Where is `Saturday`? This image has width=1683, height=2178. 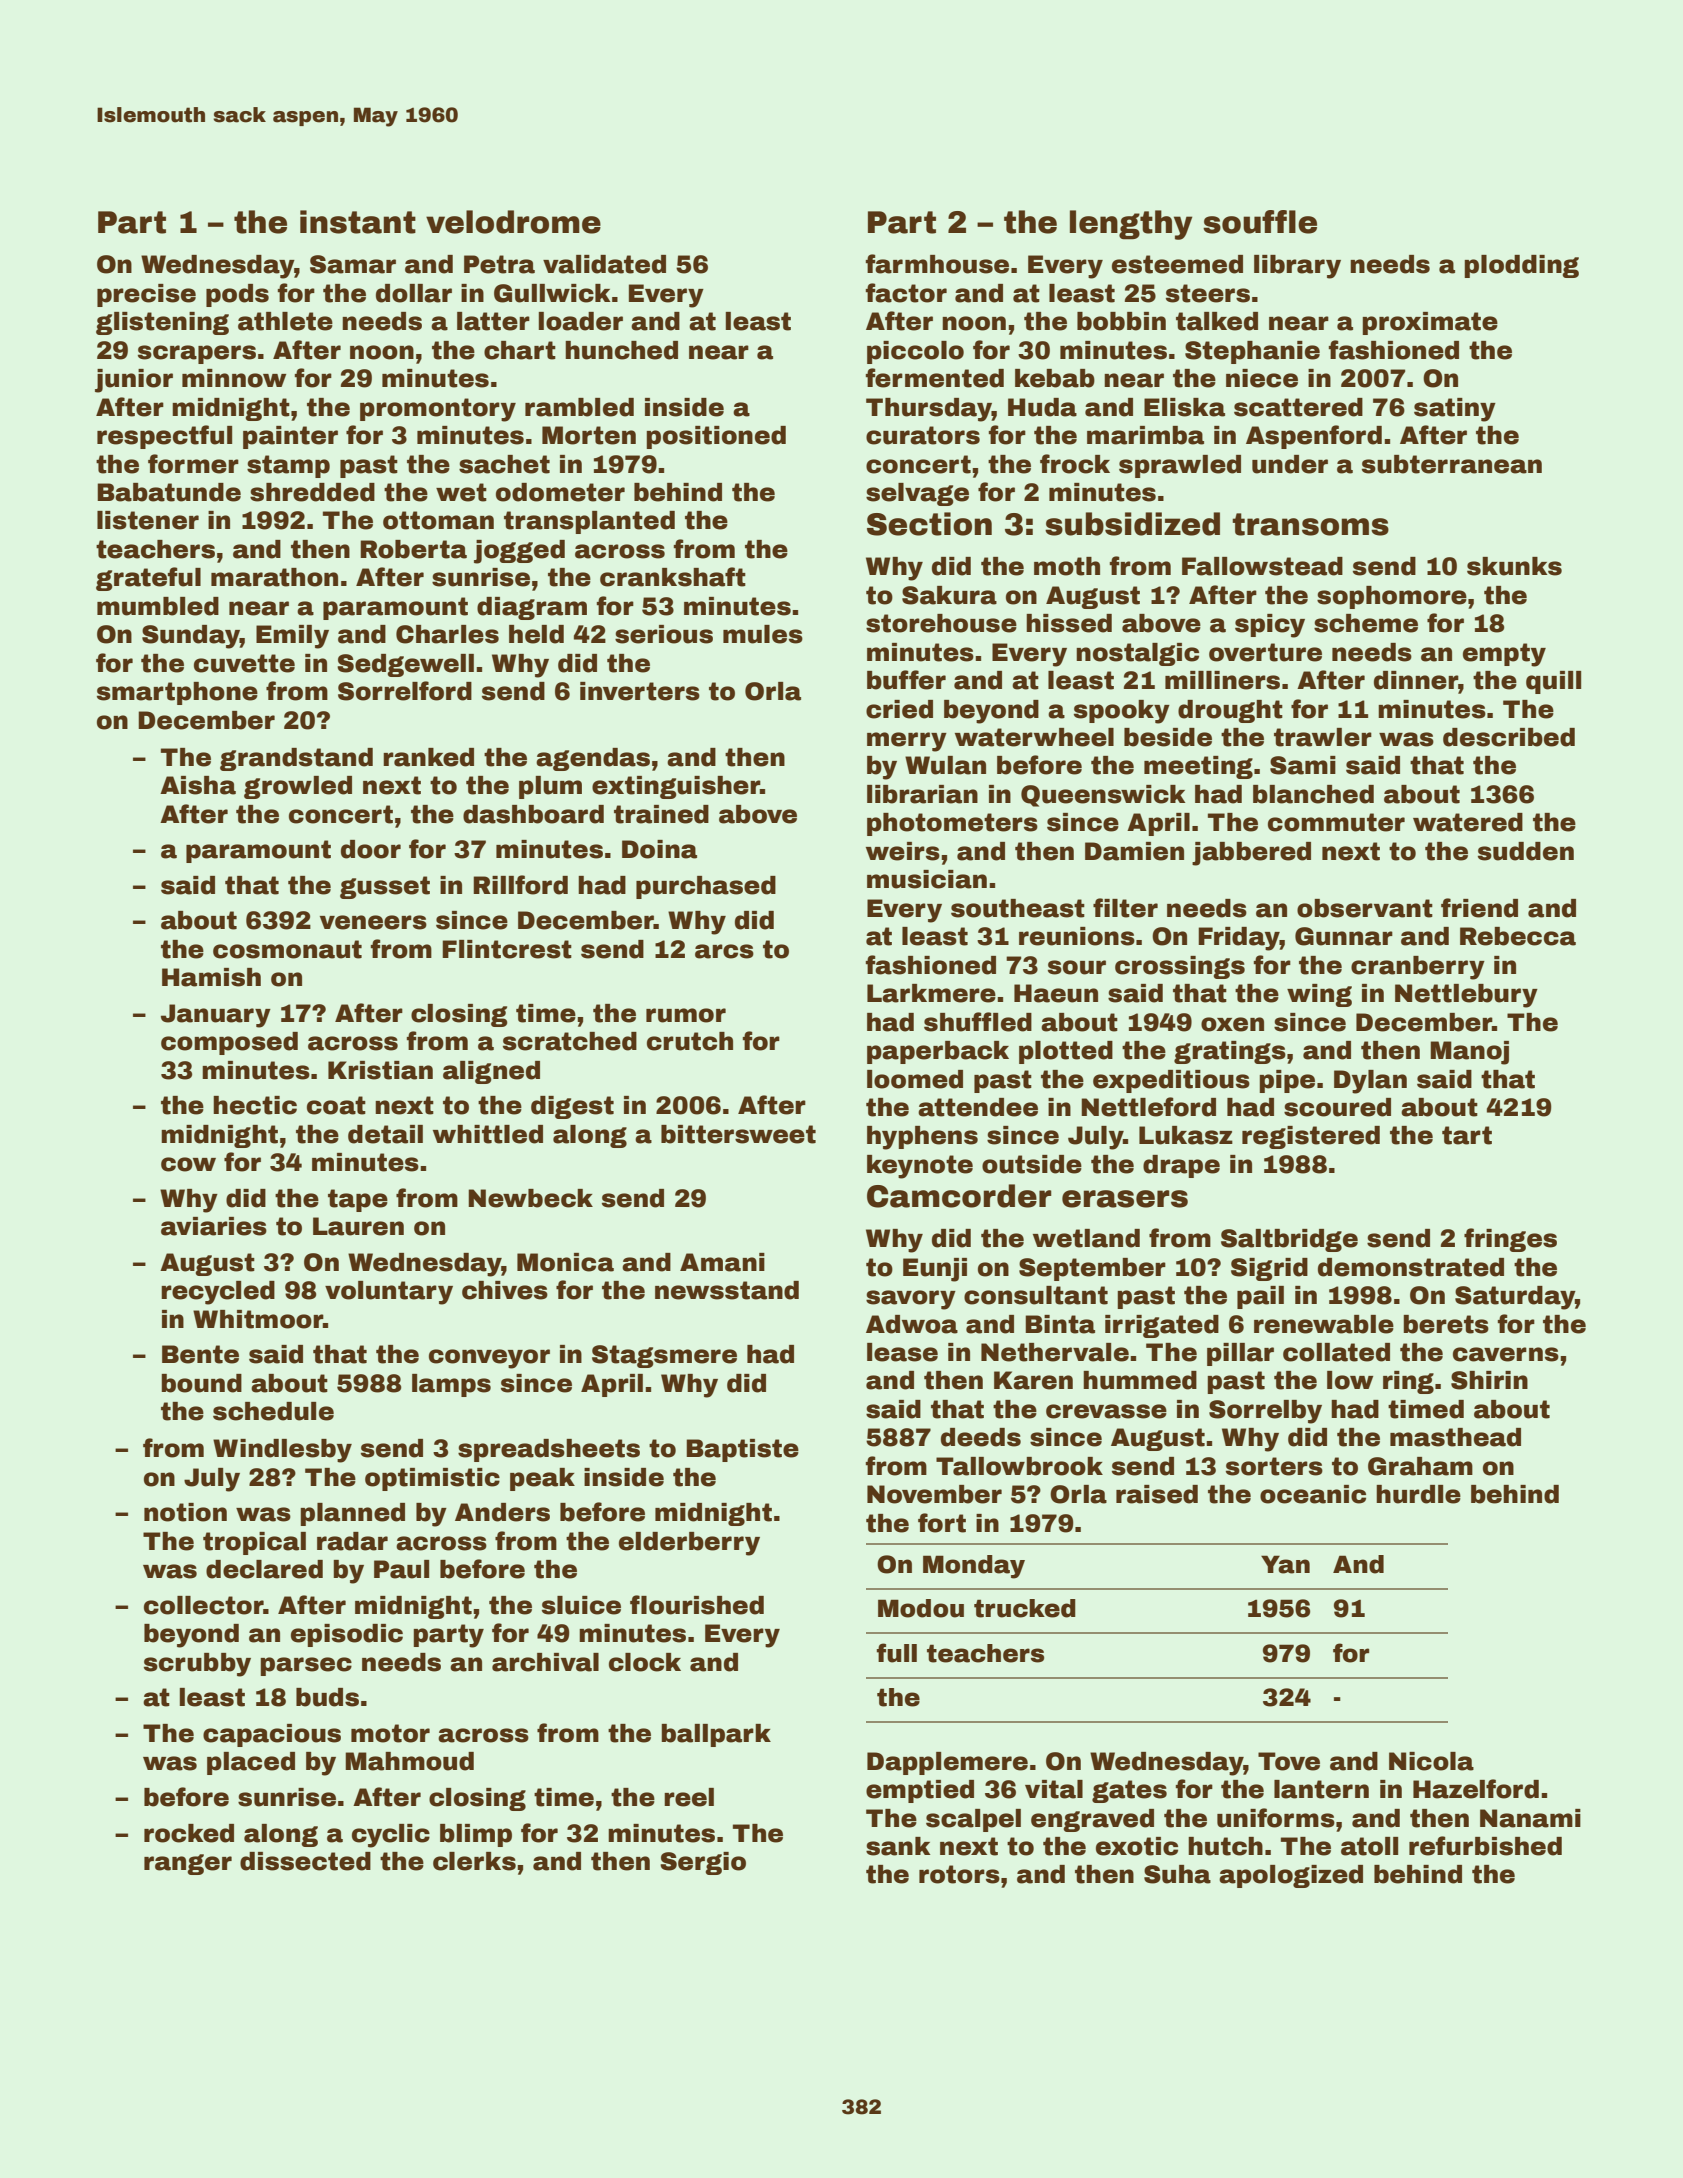
Saturday is located at coordinates (1515, 1298).
